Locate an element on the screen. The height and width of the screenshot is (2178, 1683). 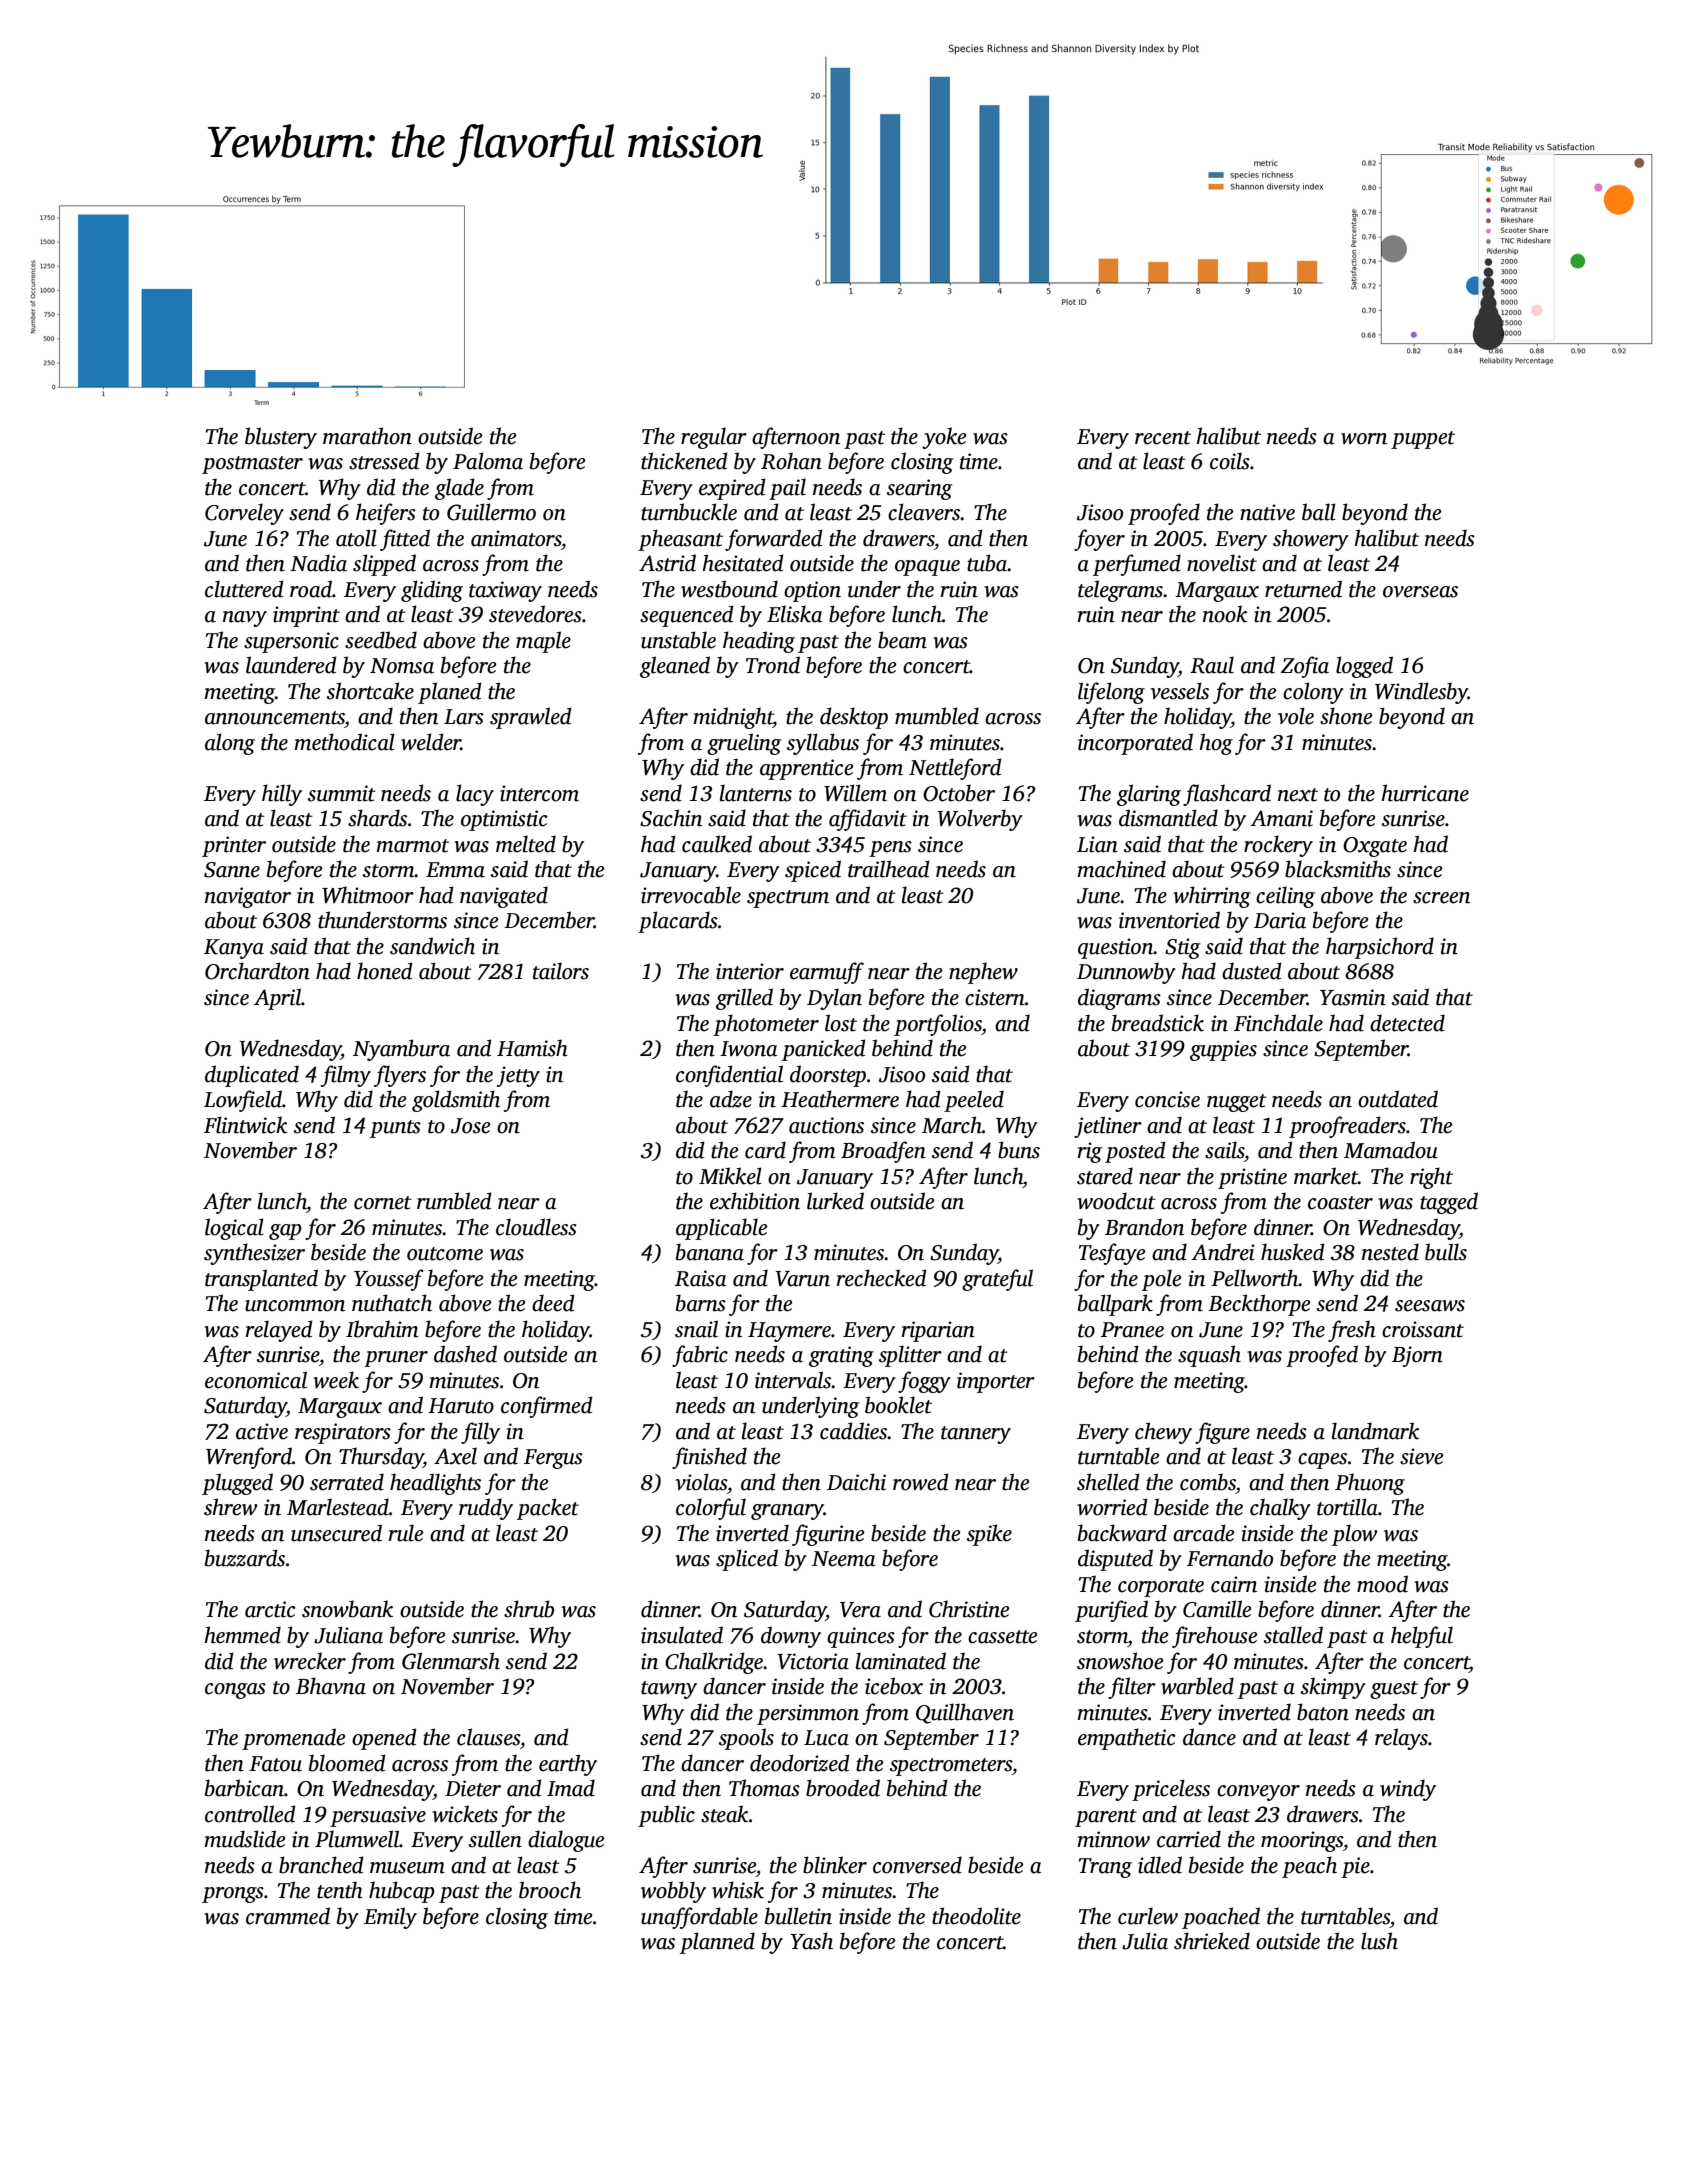
economical is located at coordinates (256, 1380).
